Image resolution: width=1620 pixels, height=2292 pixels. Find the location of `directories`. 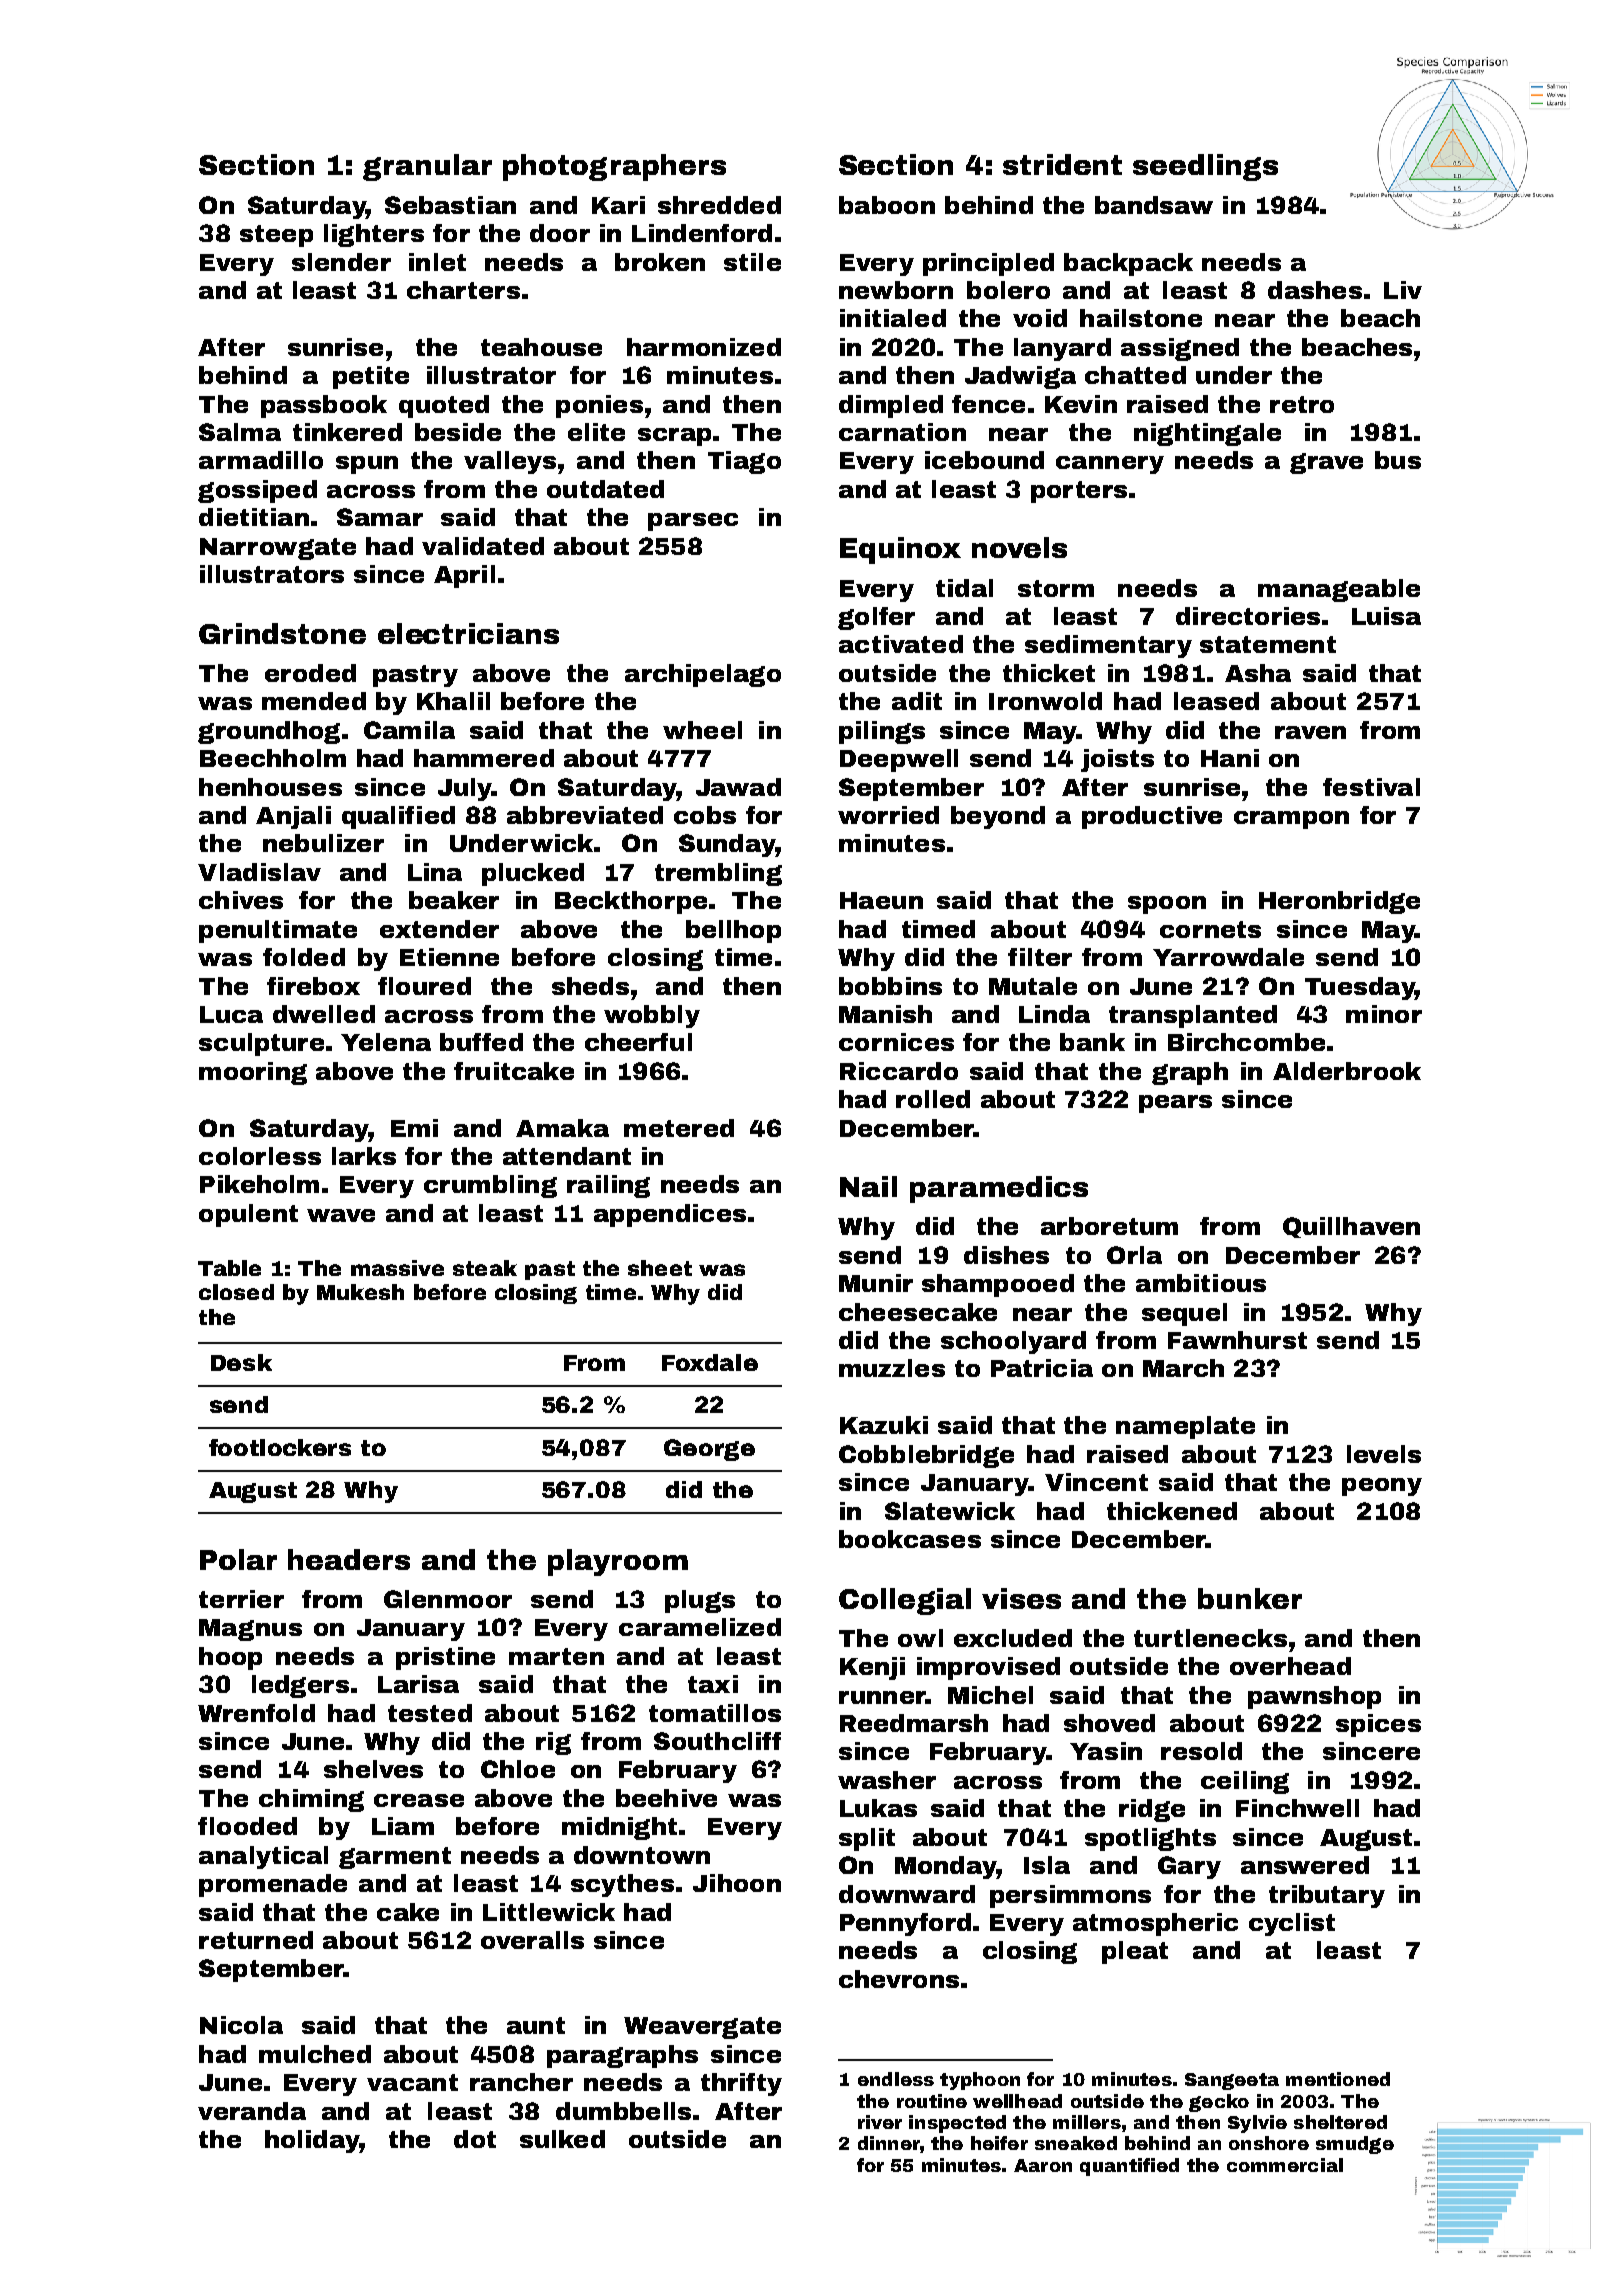

directories is located at coordinates (1248, 616).
